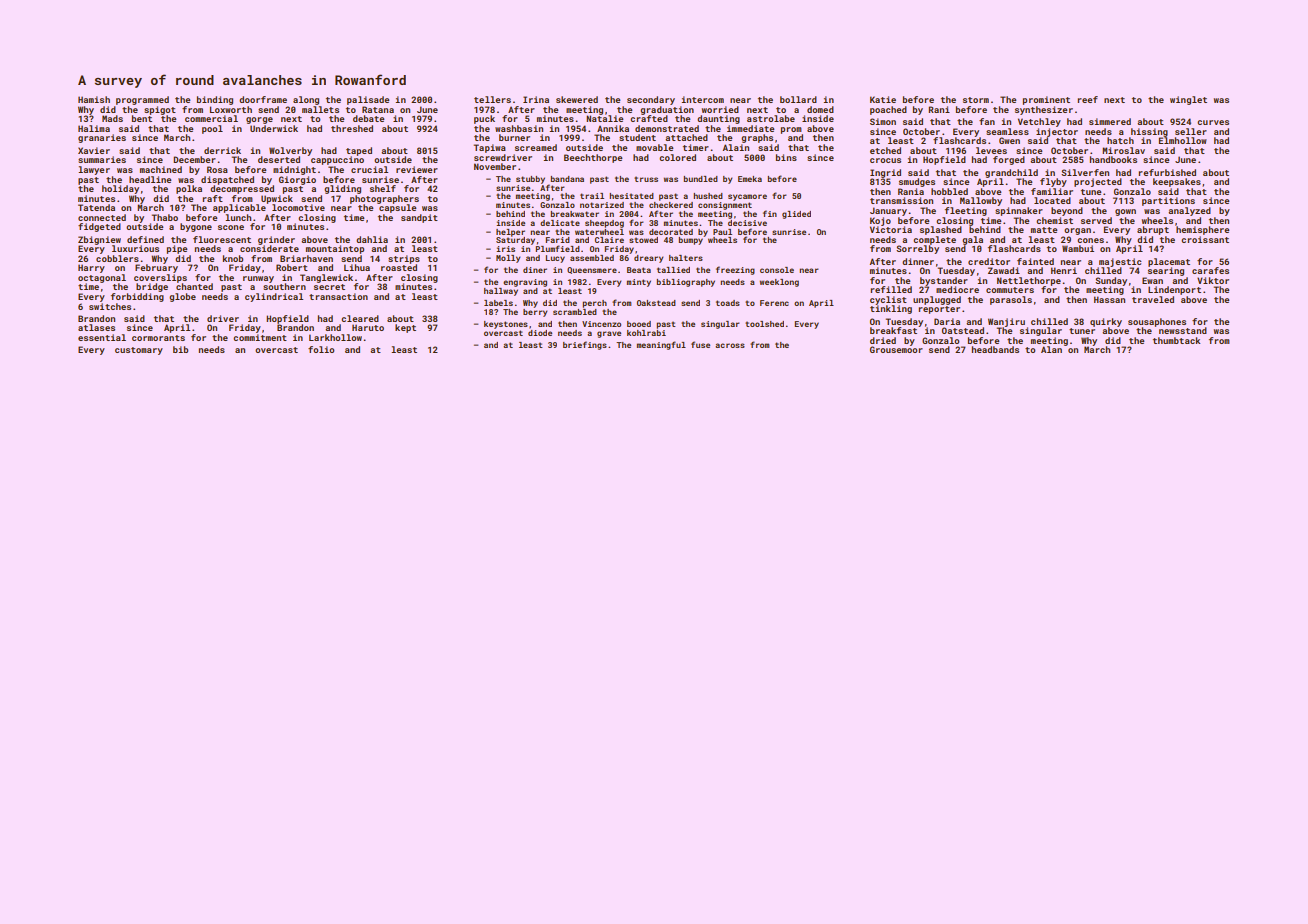  What do you see at coordinates (1090, 240) in the screenshot?
I see `cones` at bounding box center [1090, 240].
